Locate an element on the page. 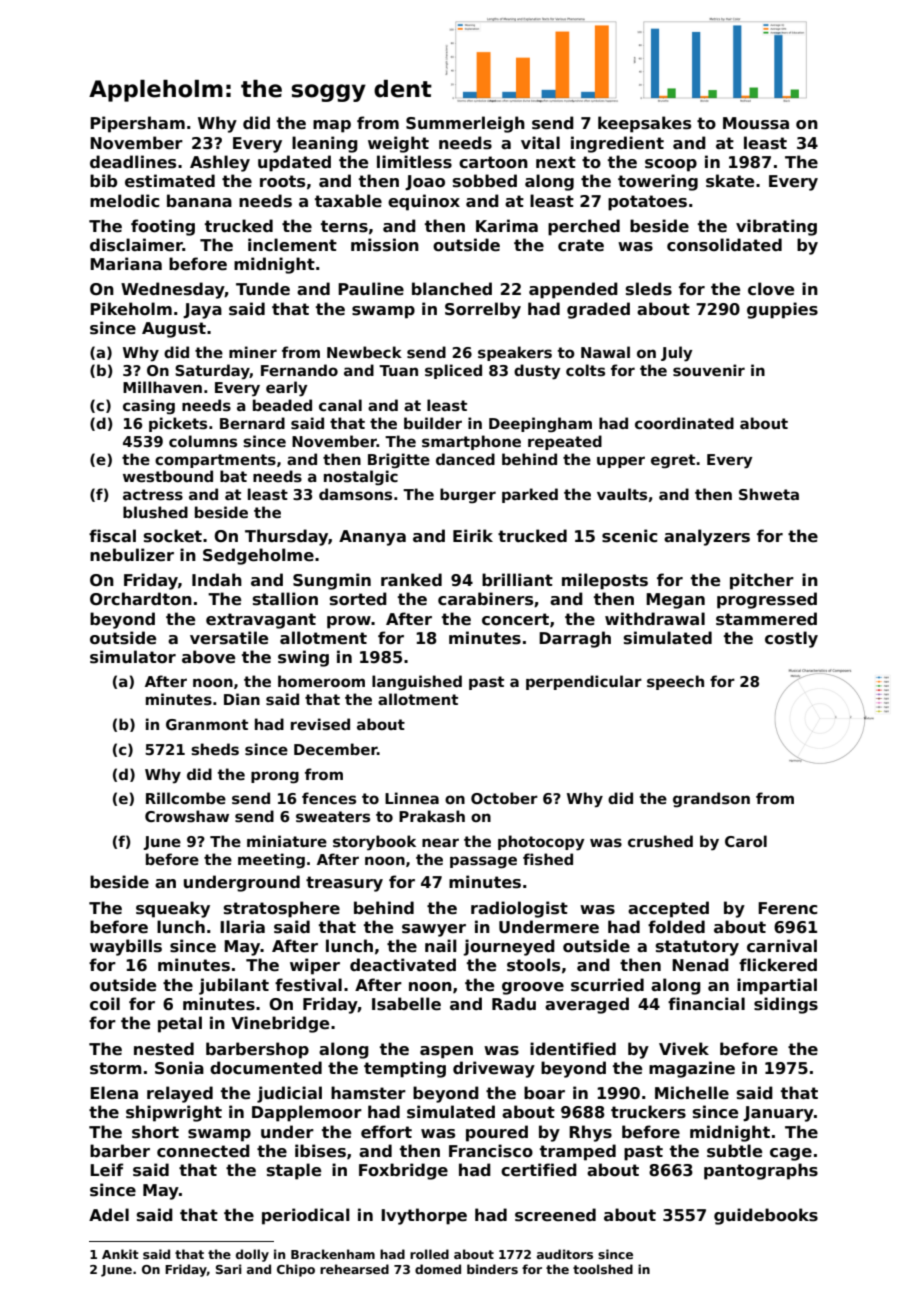 Image resolution: width=908 pixels, height=1316 pixels. Ivythorpe is located at coordinates (424, 1216).
